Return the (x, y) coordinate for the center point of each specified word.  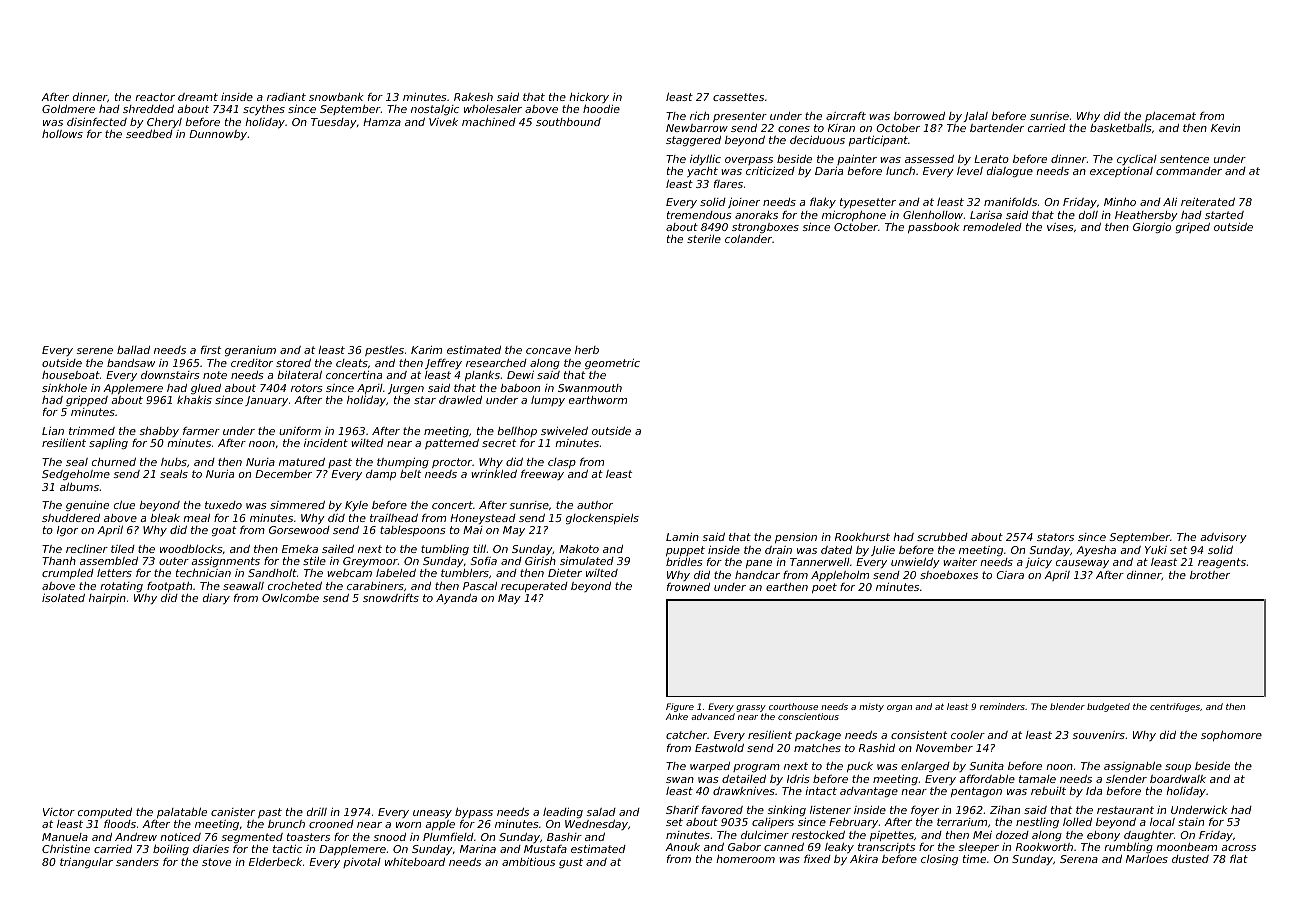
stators (1055, 537)
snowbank (336, 97)
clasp (562, 463)
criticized (770, 171)
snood (389, 837)
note (215, 375)
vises (1060, 227)
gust (571, 863)
